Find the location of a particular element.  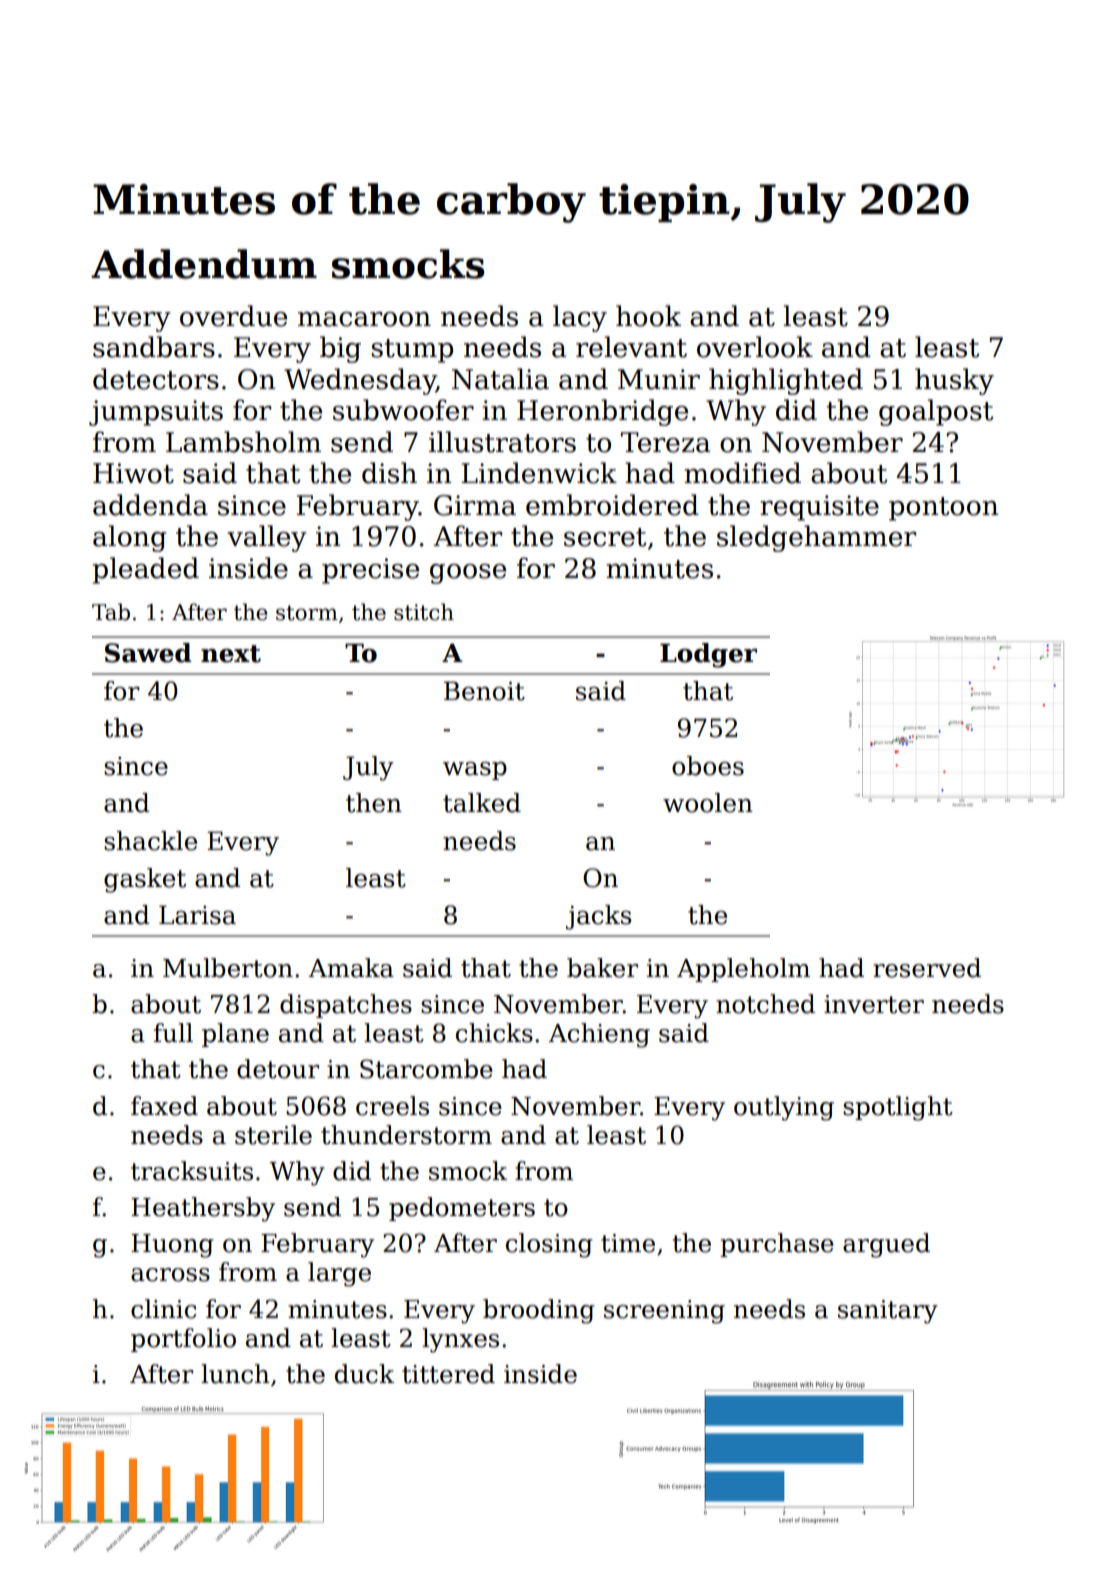

gasket is located at coordinates (145, 880).
